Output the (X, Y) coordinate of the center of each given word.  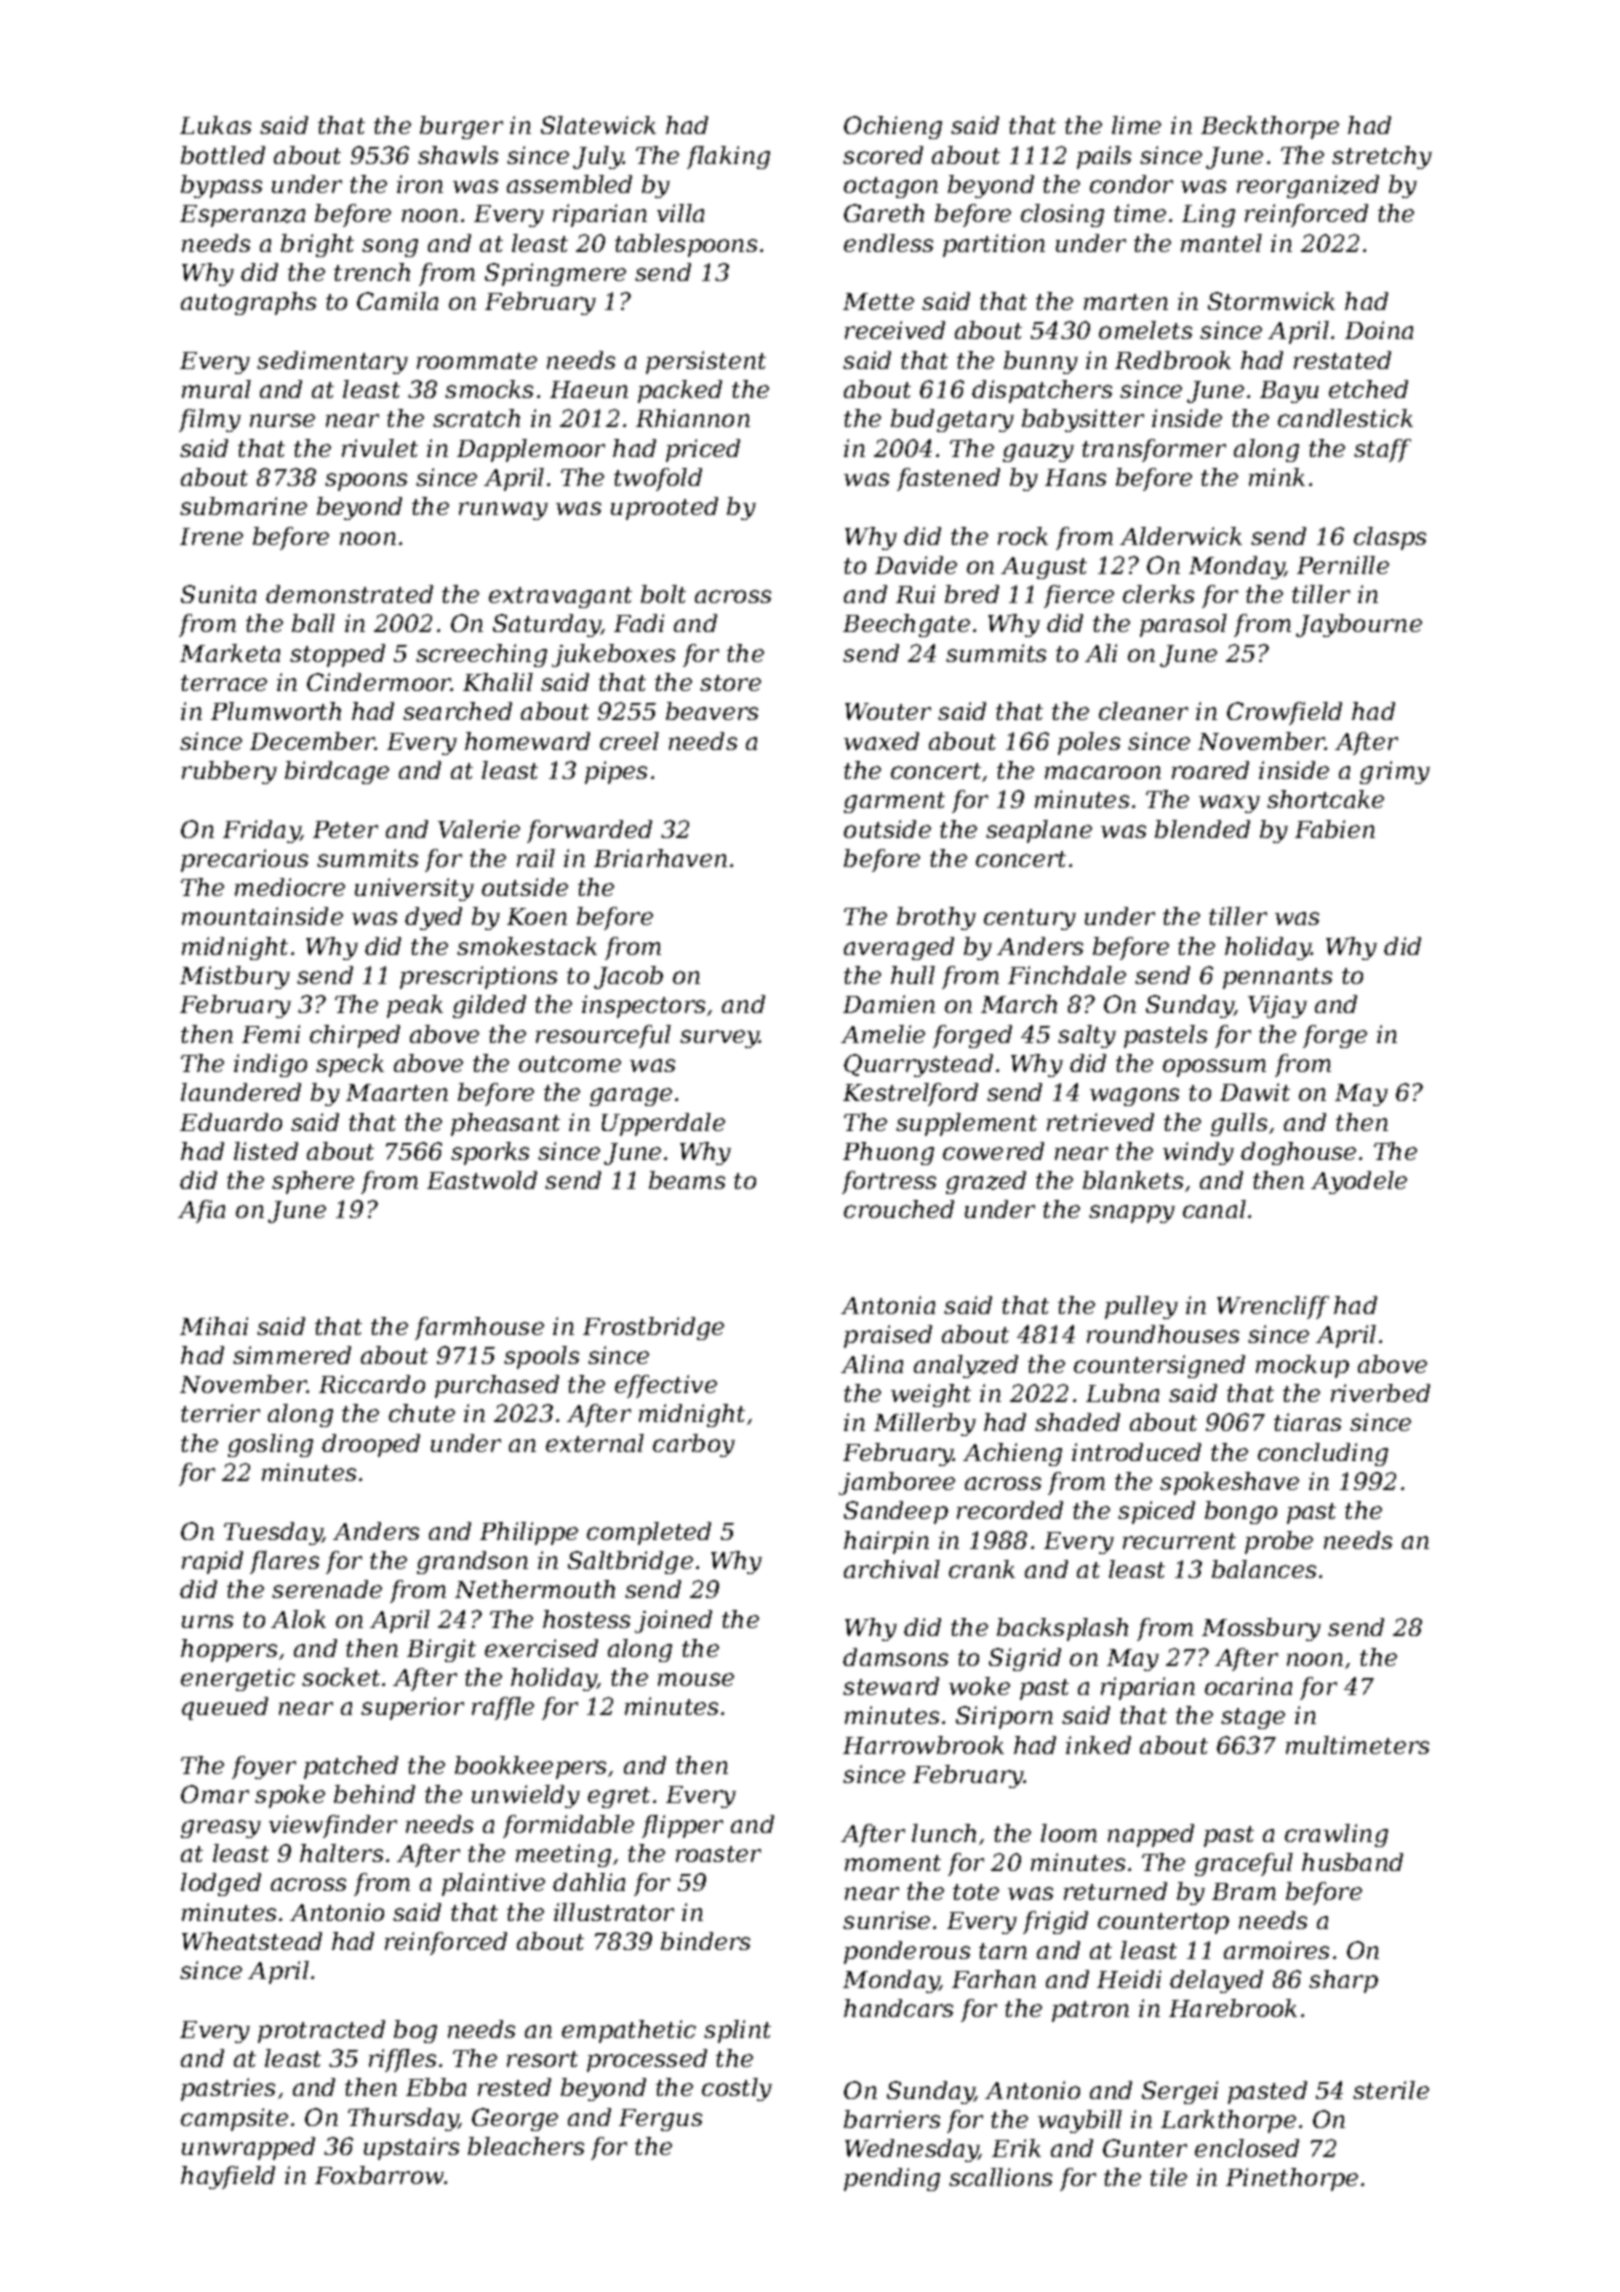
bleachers (526, 2146)
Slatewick (598, 125)
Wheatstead (252, 1941)
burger (461, 127)
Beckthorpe (1270, 127)
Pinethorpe (1292, 2179)
